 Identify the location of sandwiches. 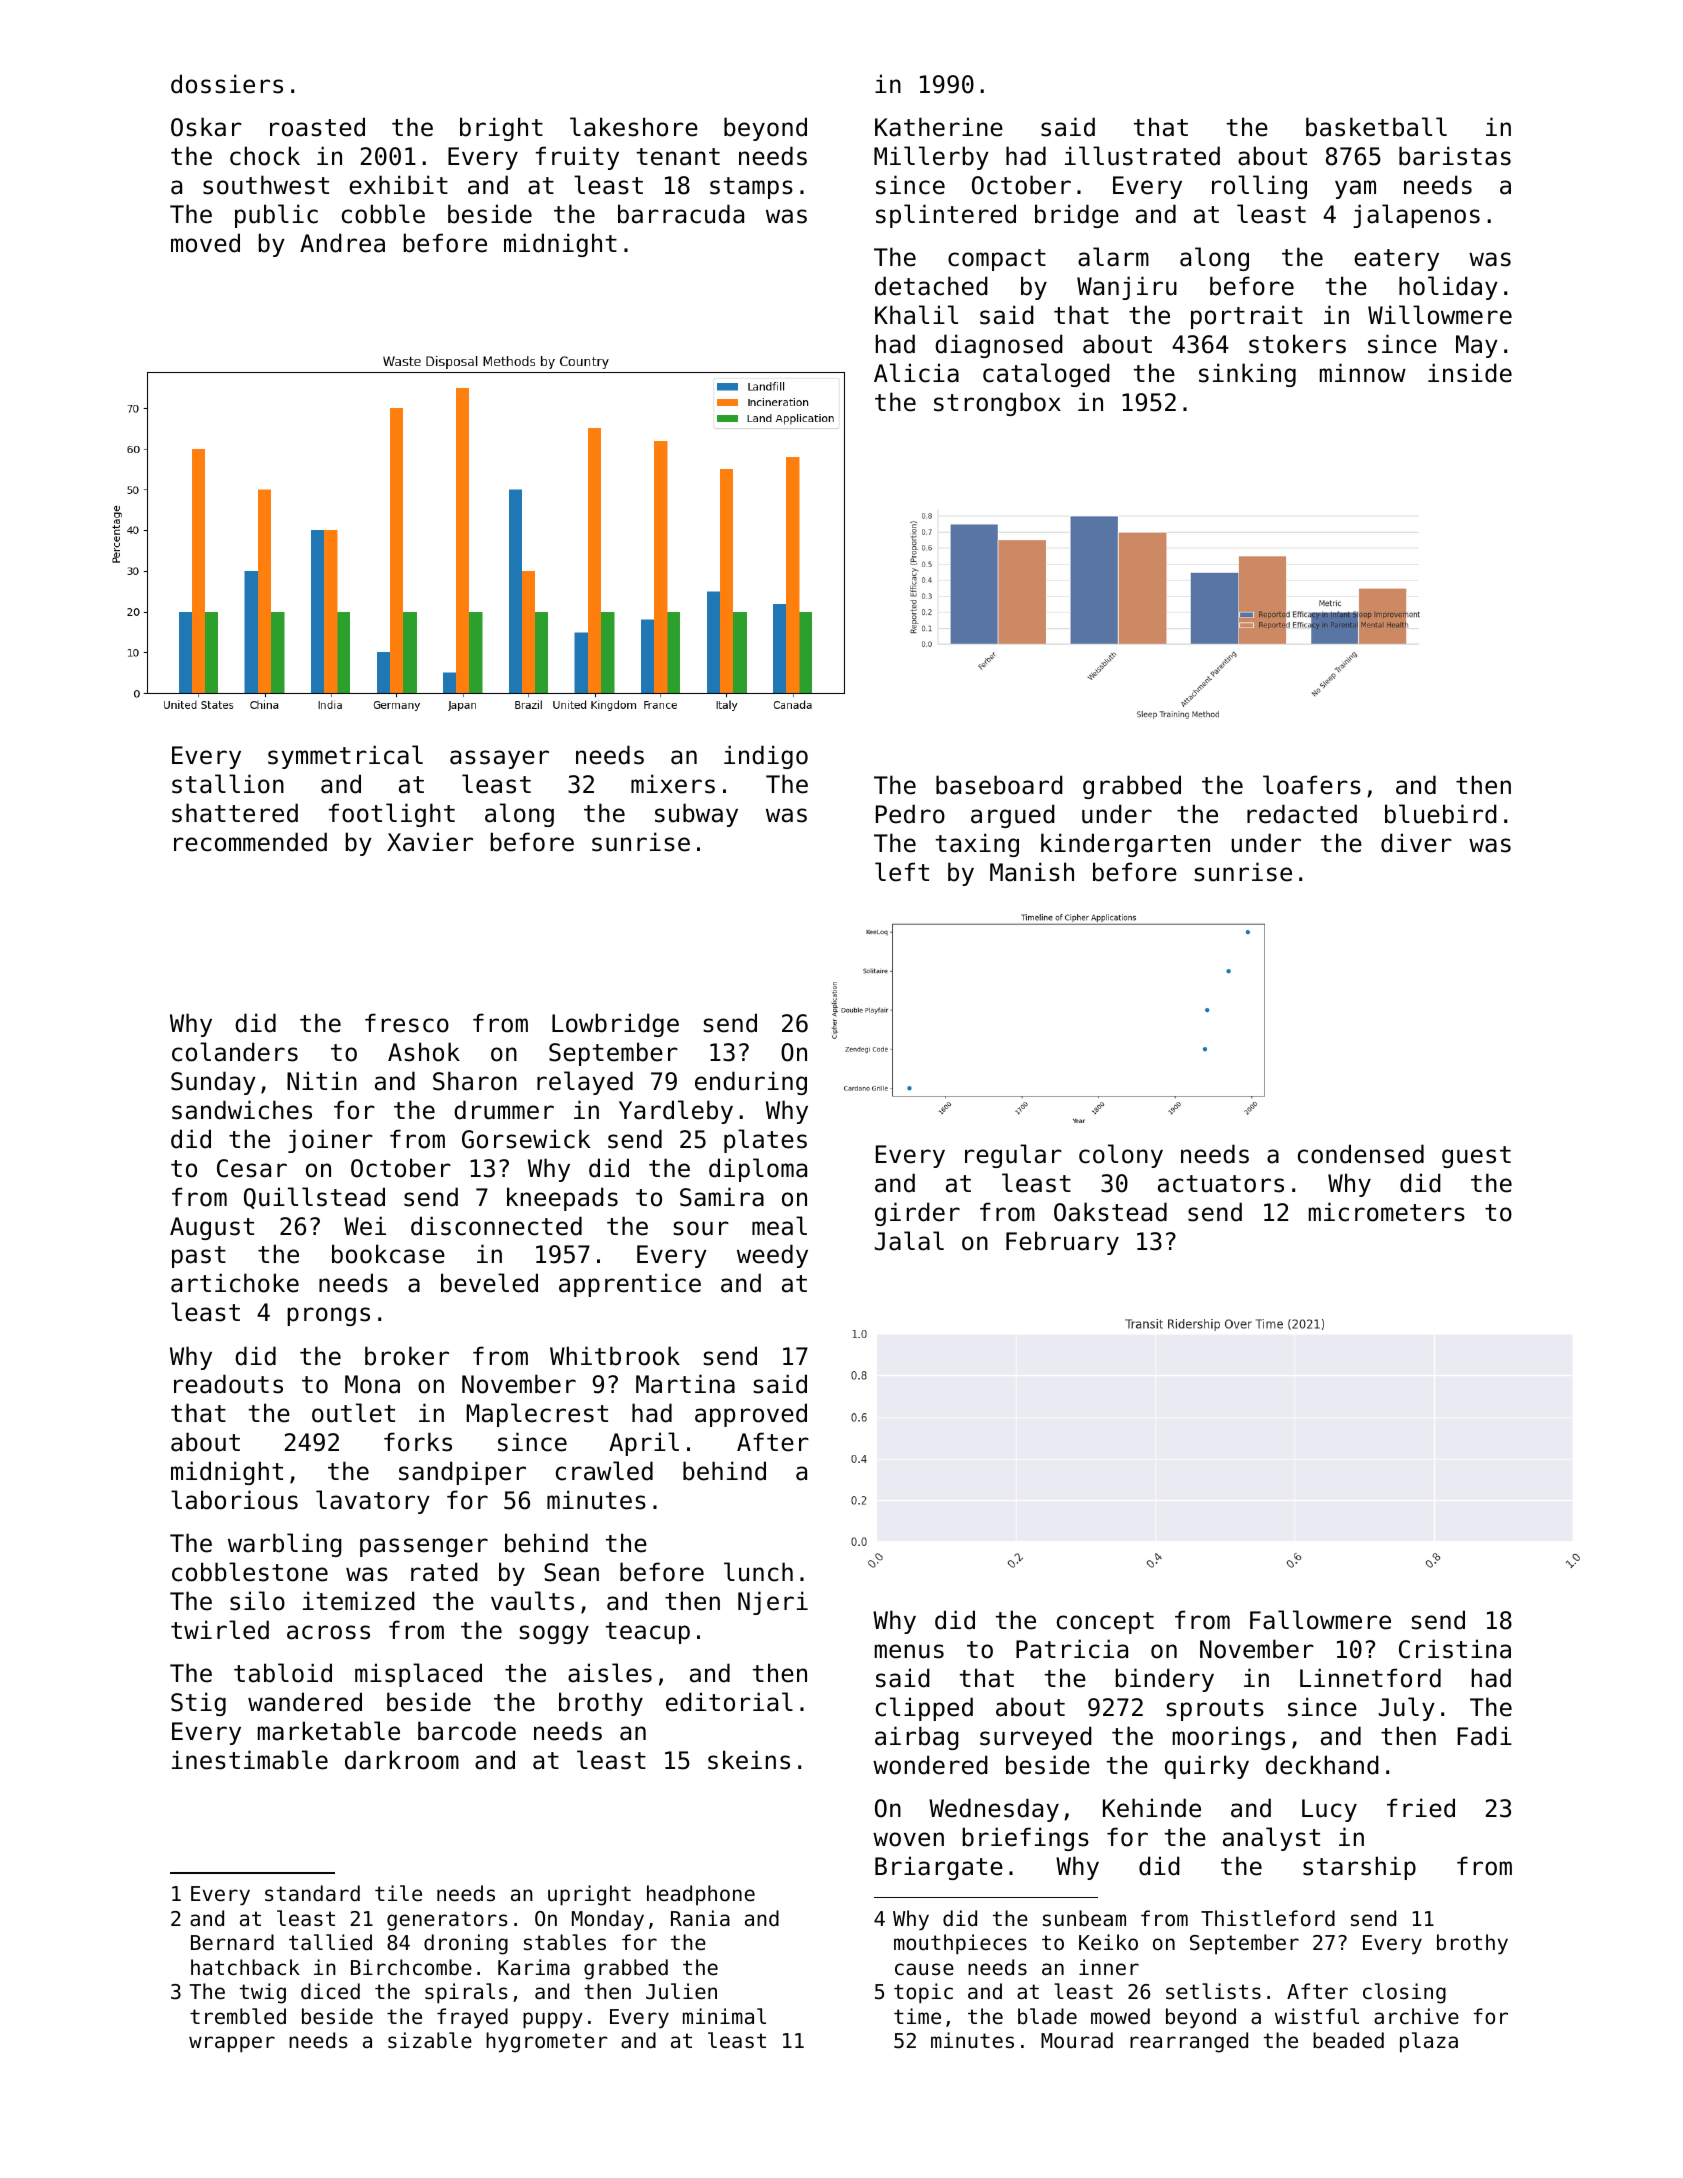
(242, 1110).
